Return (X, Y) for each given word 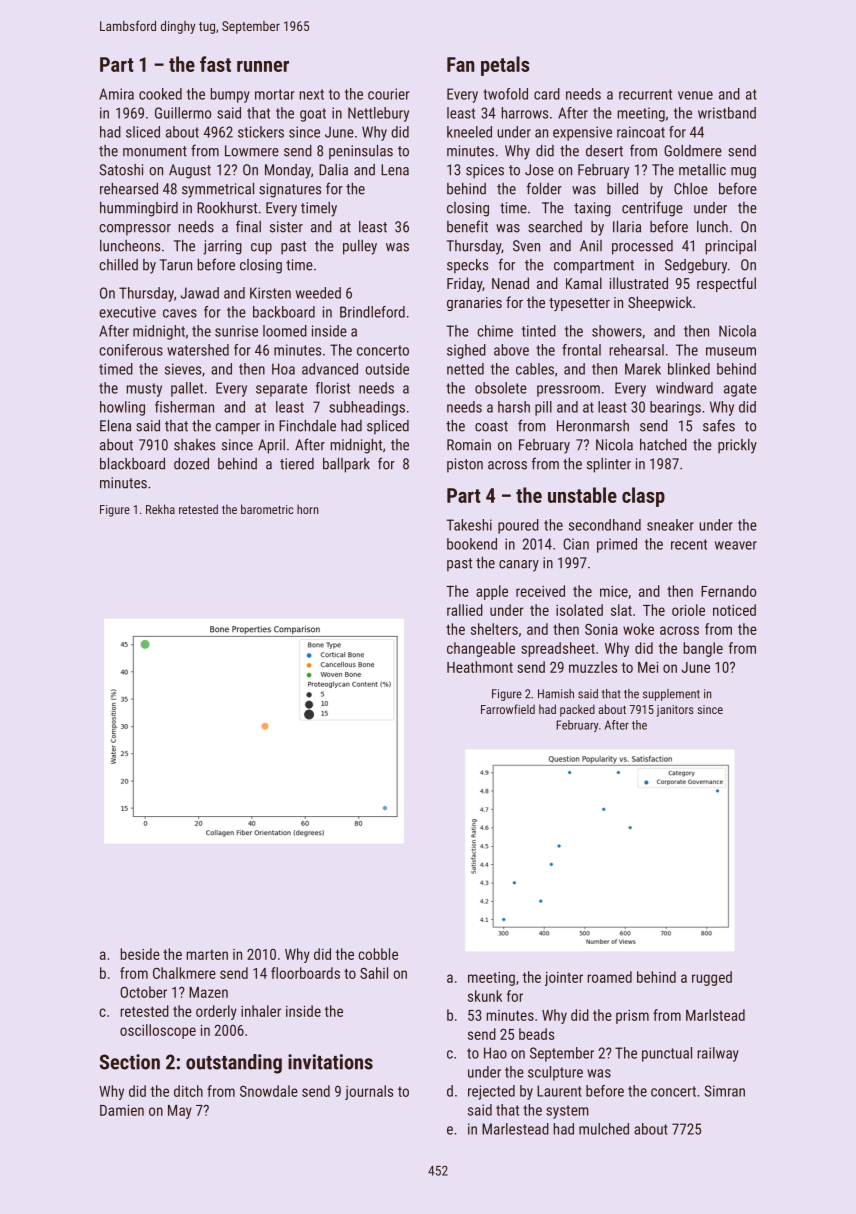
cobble (378, 954)
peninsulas (361, 152)
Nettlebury (378, 114)
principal (731, 247)
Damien (122, 1110)
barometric (267, 509)
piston (465, 465)
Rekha (160, 509)
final (248, 226)
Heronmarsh (593, 426)
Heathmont (480, 667)
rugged (712, 978)
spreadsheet (558, 649)
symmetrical (218, 190)
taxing (592, 209)
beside (140, 954)
